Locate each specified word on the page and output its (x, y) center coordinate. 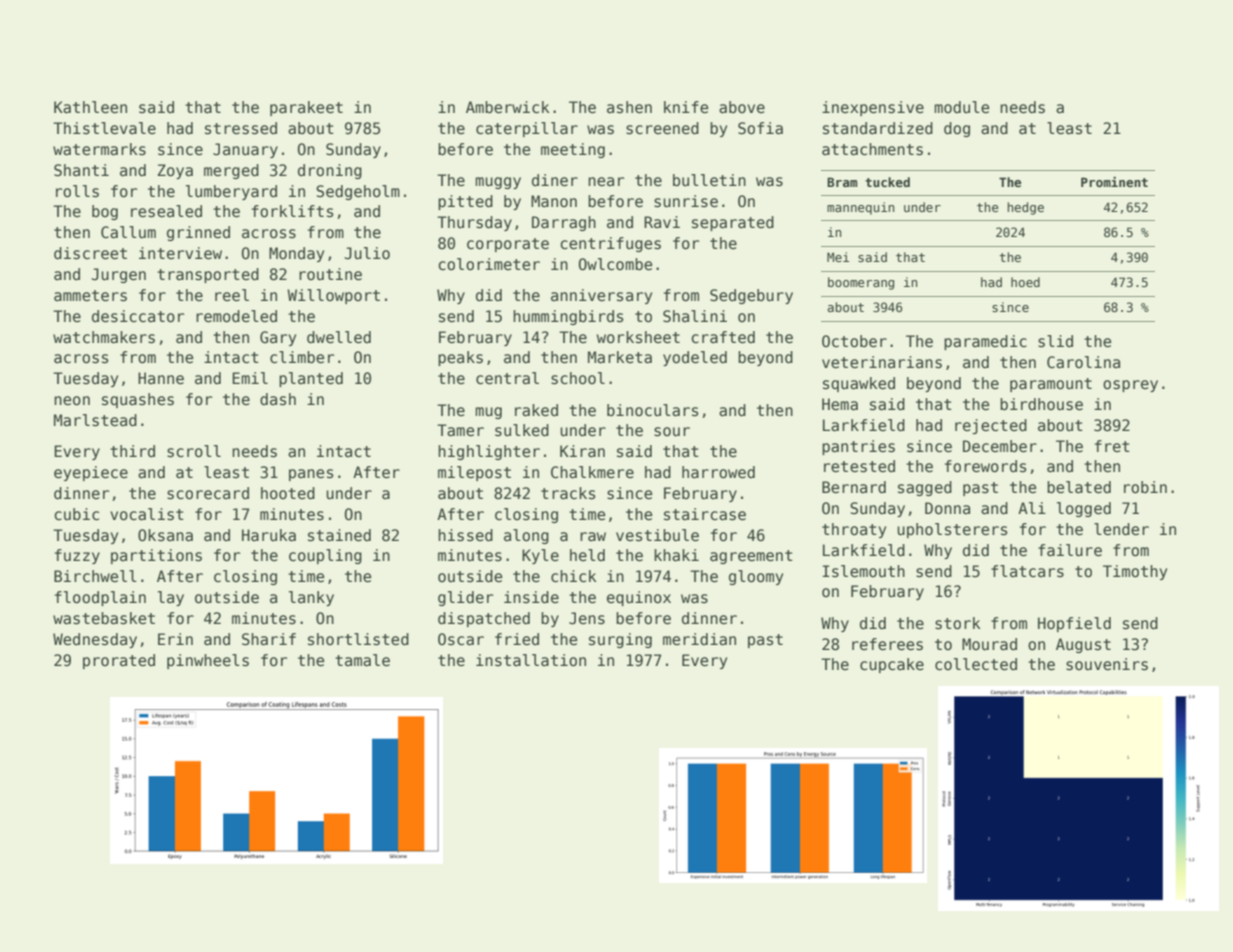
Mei (838, 257)
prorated (119, 661)
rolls (77, 191)
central (507, 378)
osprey (1130, 386)
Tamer (460, 430)
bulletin (709, 180)
